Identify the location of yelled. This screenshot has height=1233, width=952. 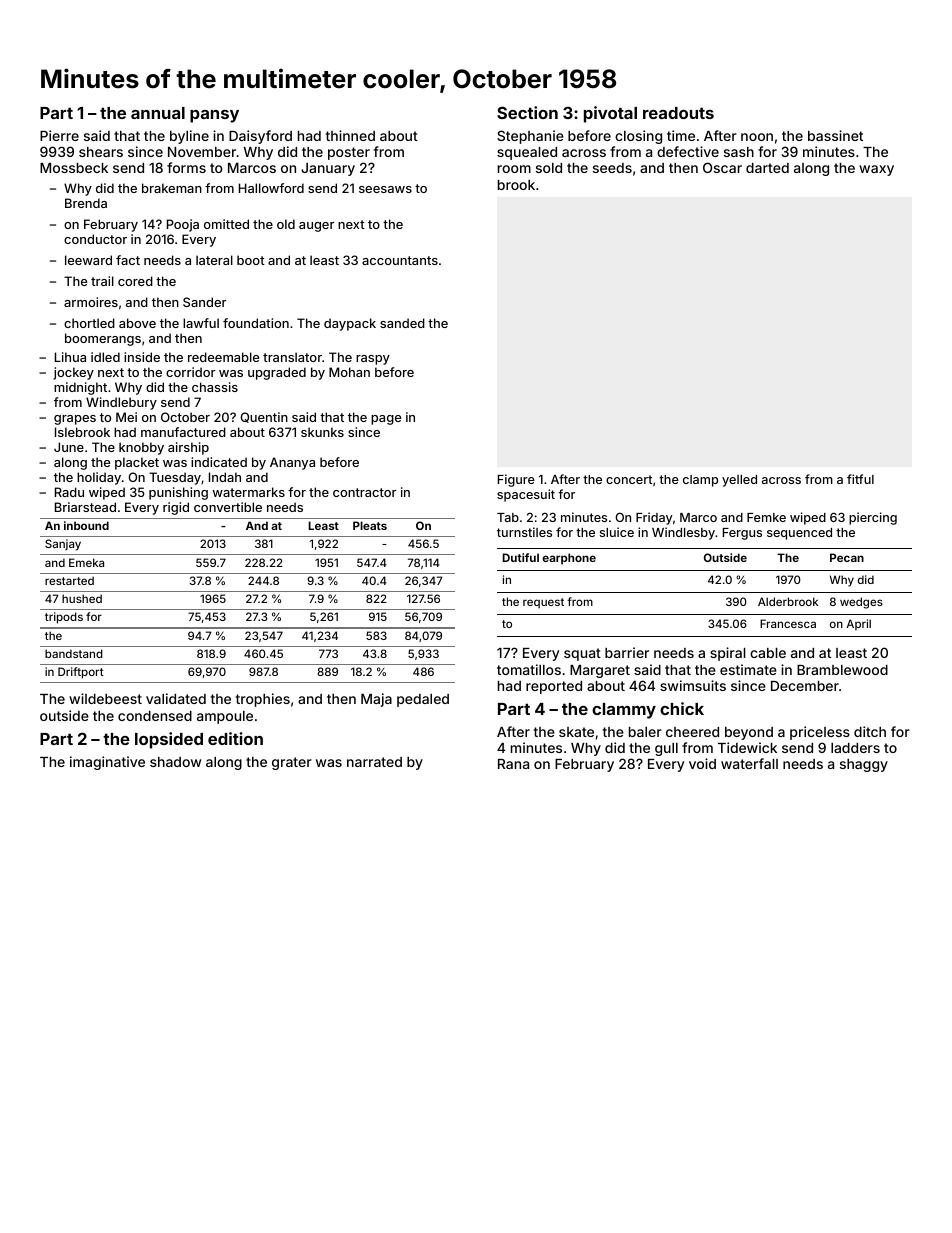
(739, 481).
